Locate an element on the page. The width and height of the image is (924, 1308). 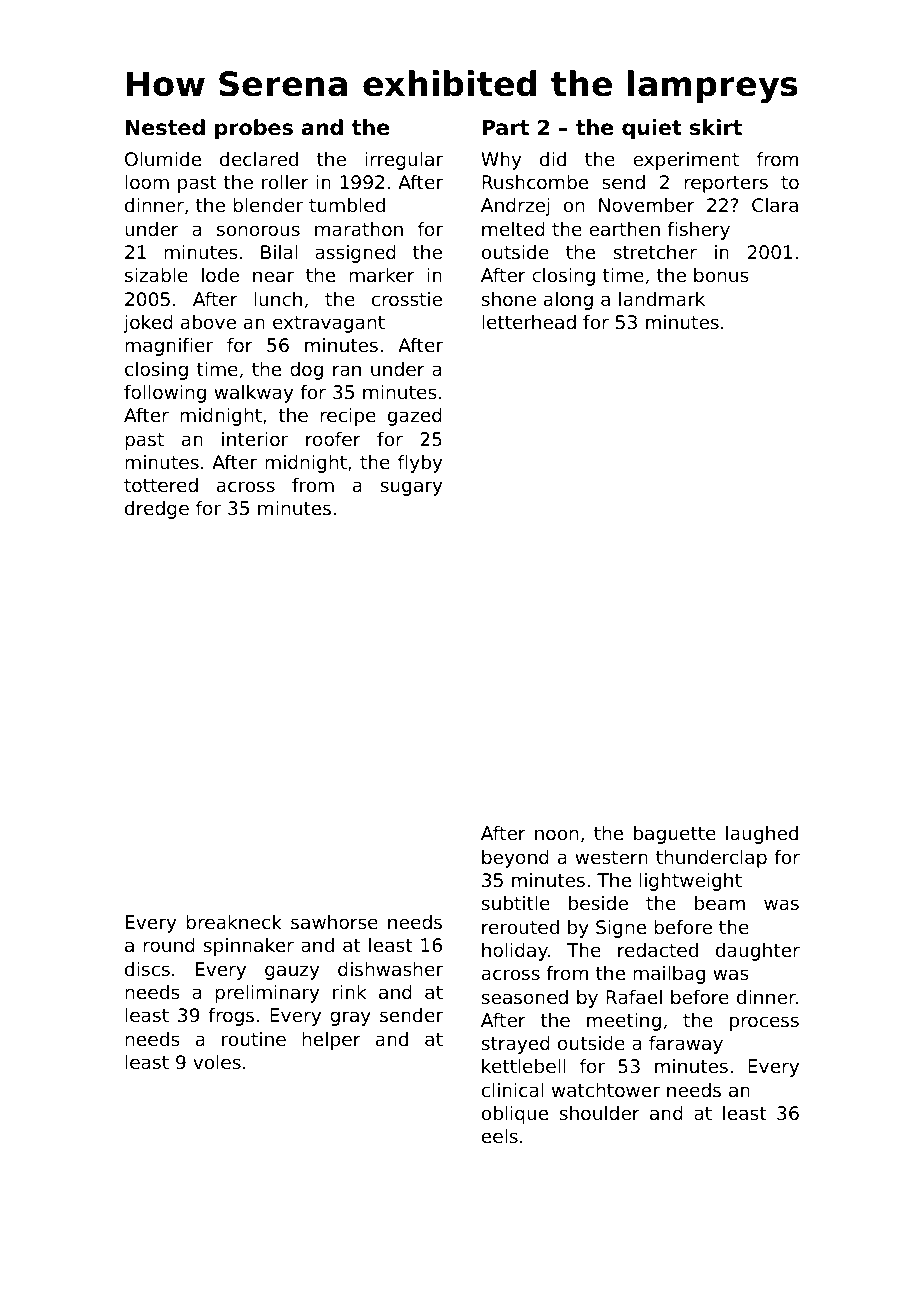
dredge is located at coordinates (157, 510).
